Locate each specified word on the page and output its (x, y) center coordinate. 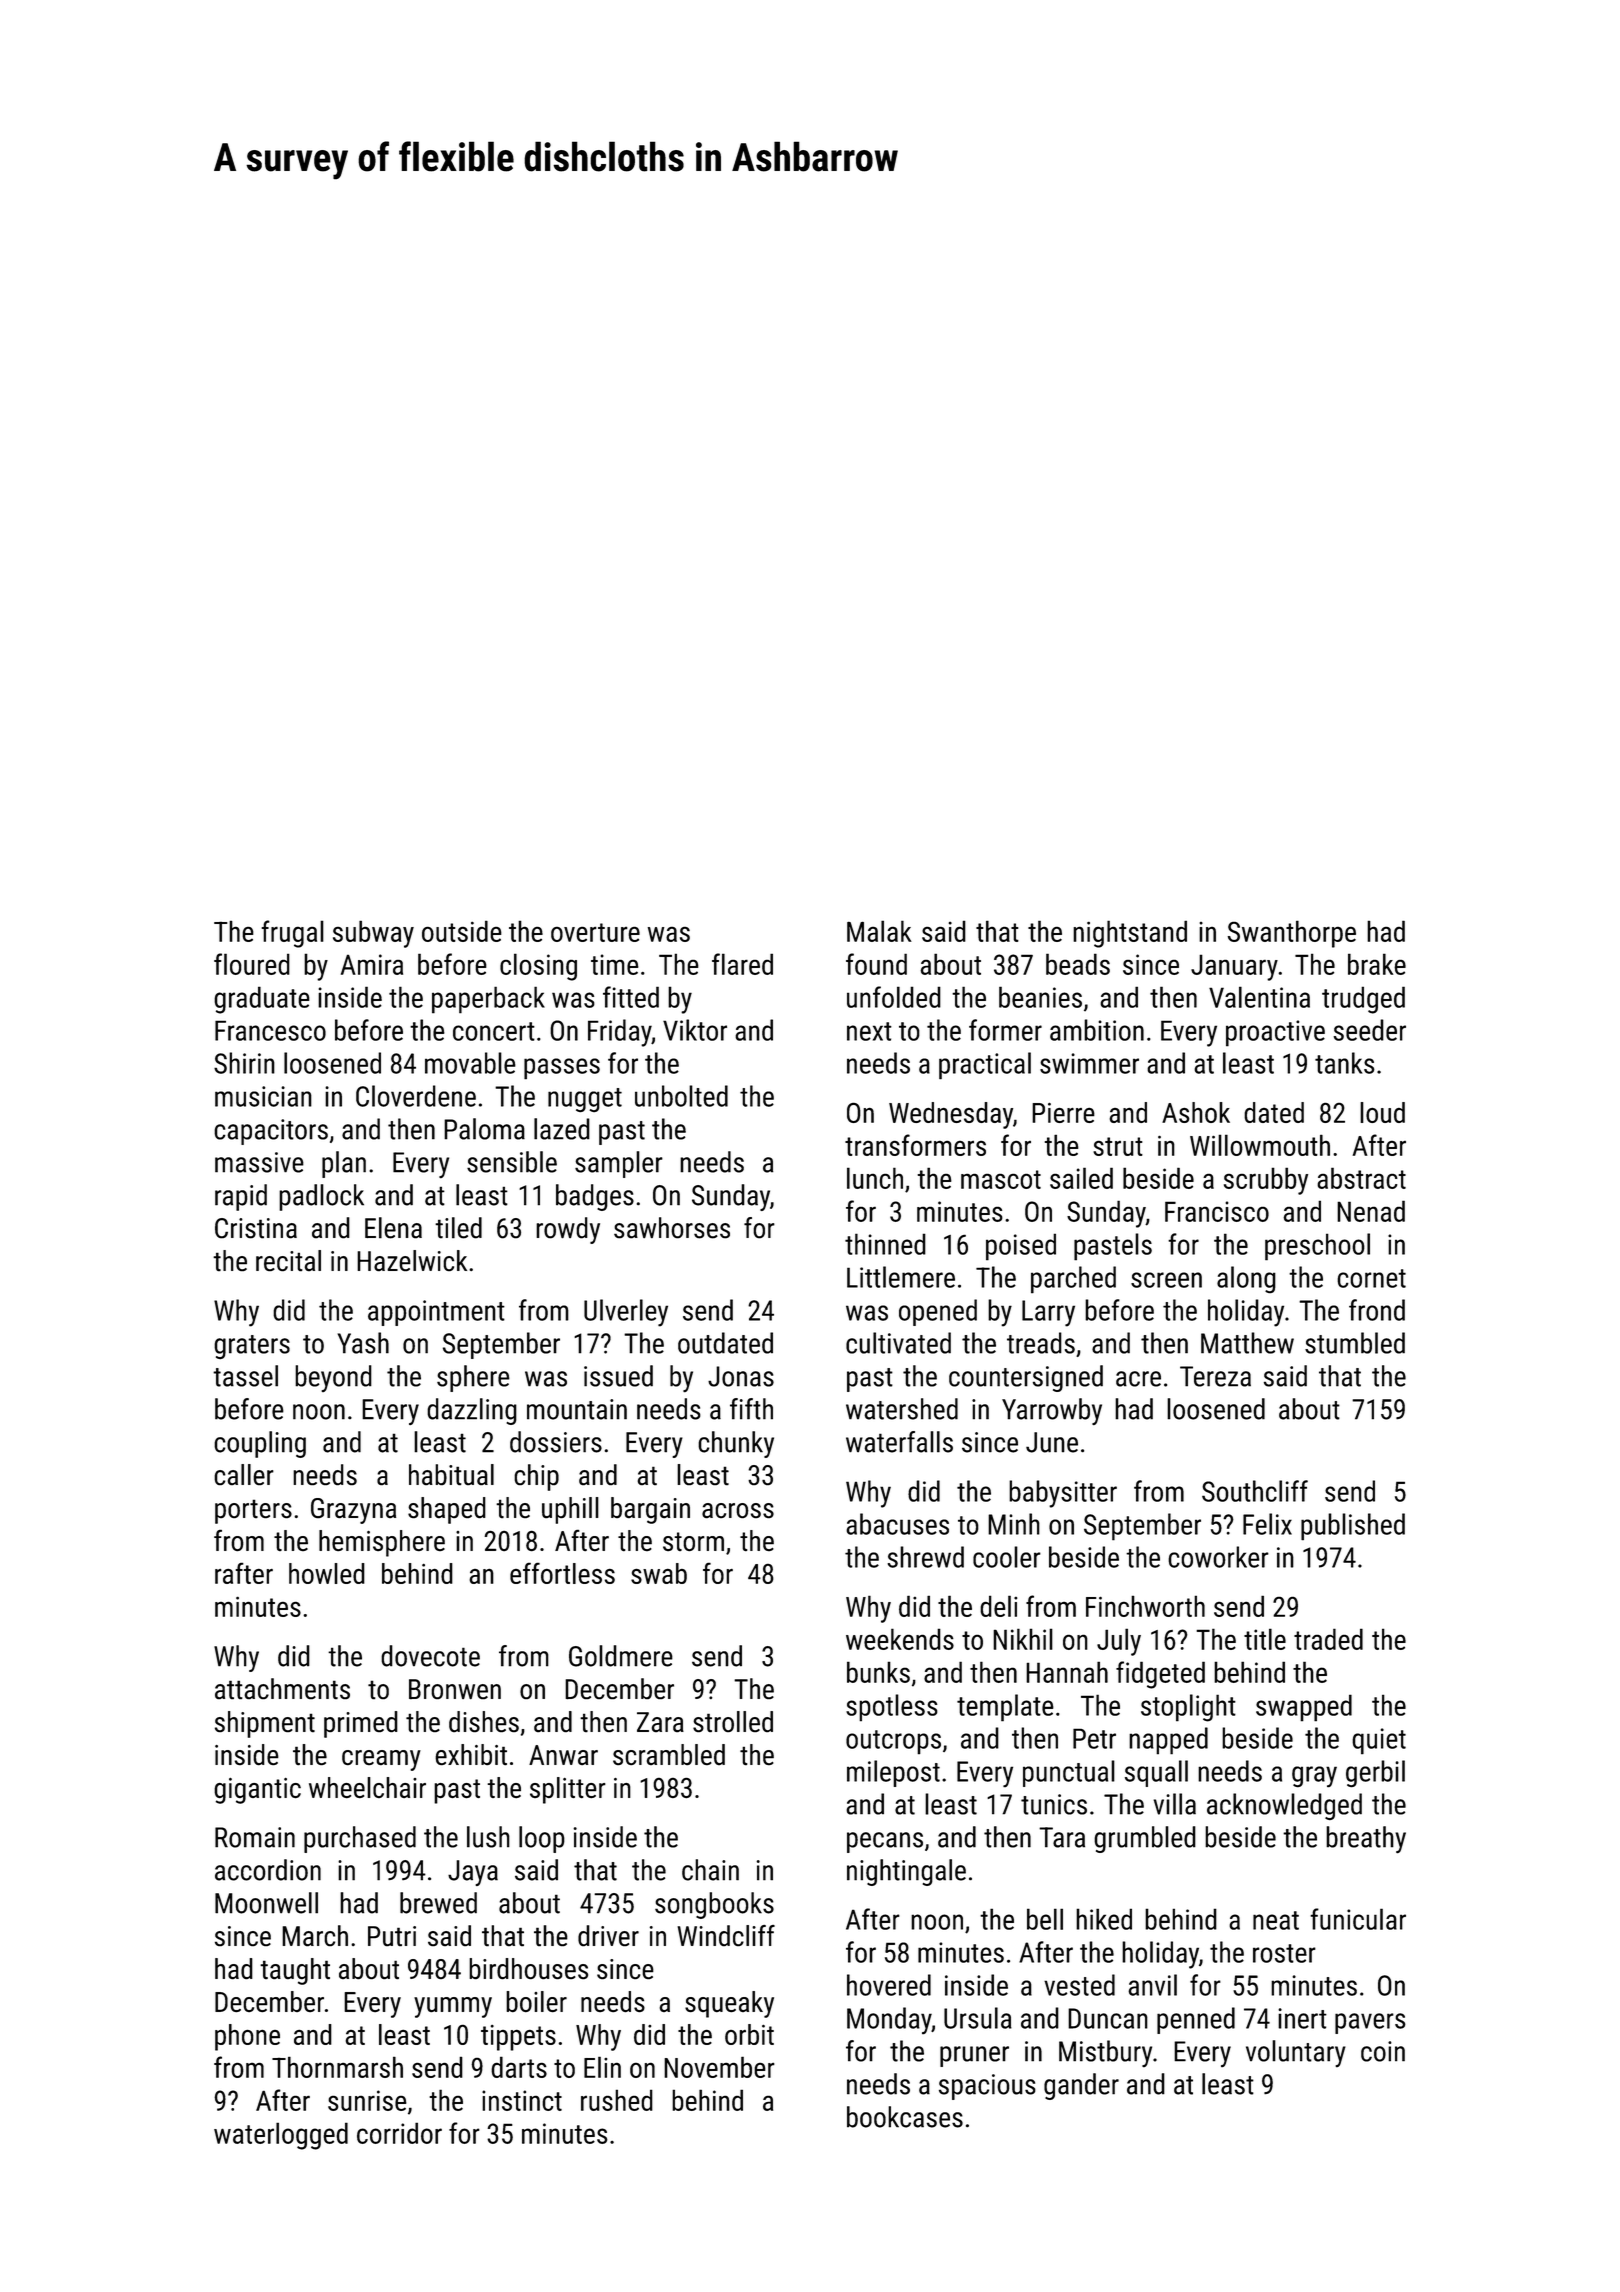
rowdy (568, 1230)
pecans (885, 1842)
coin (1383, 2051)
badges (595, 1197)
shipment (265, 1724)
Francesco (270, 1030)
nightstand (1130, 934)
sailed (1081, 1178)
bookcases (905, 2117)
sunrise (367, 2100)
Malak (879, 931)
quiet (1379, 1741)
